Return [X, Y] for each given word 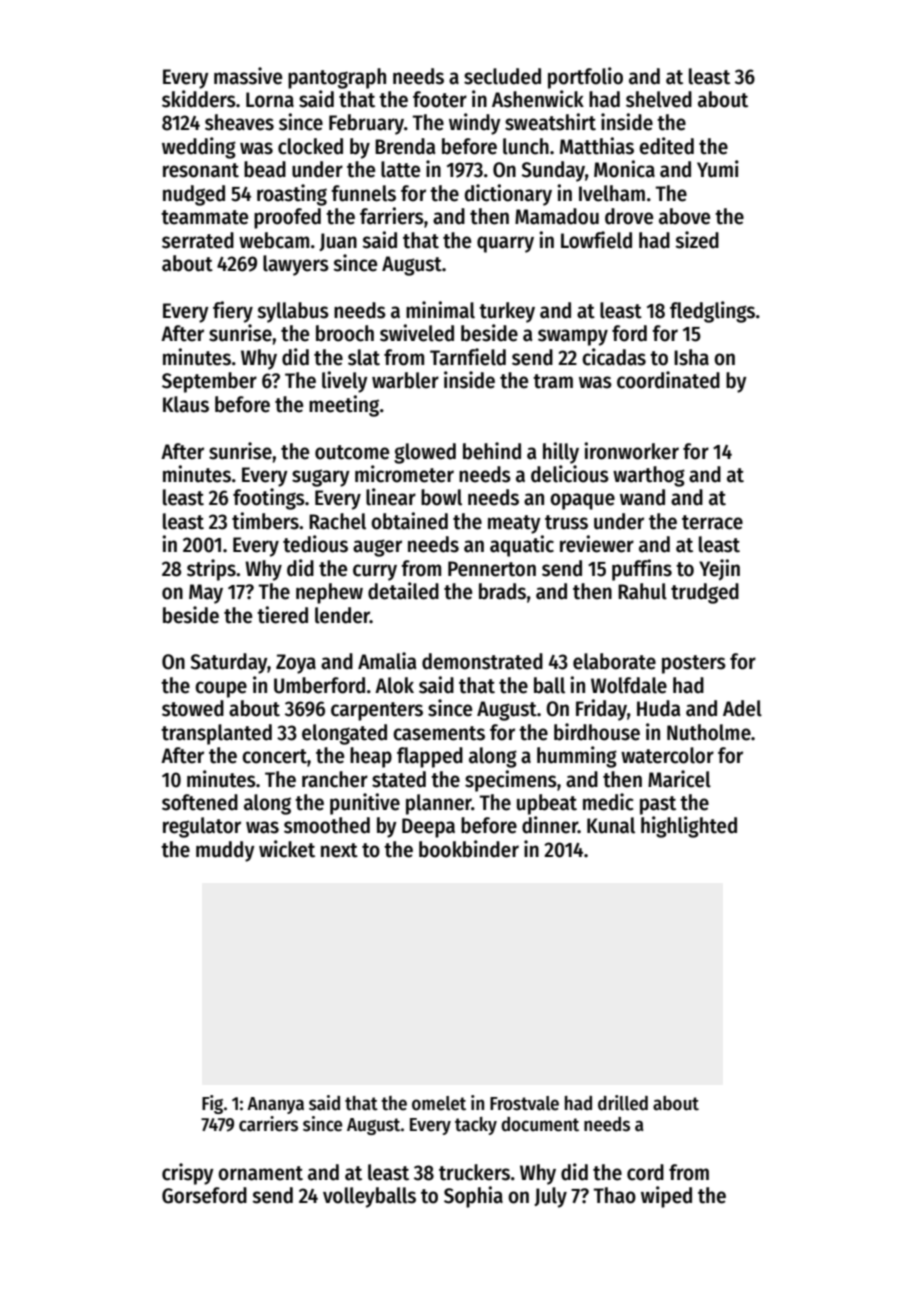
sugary [321, 478]
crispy [188, 1174]
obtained [409, 521]
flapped [430, 757]
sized [697, 240]
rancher [335, 779]
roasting [292, 195]
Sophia [473, 1197]
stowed [193, 708]
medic [608, 802]
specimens [511, 781]
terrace [712, 522]
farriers [392, 216]
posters [694, 664]
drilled [623, 1103]
